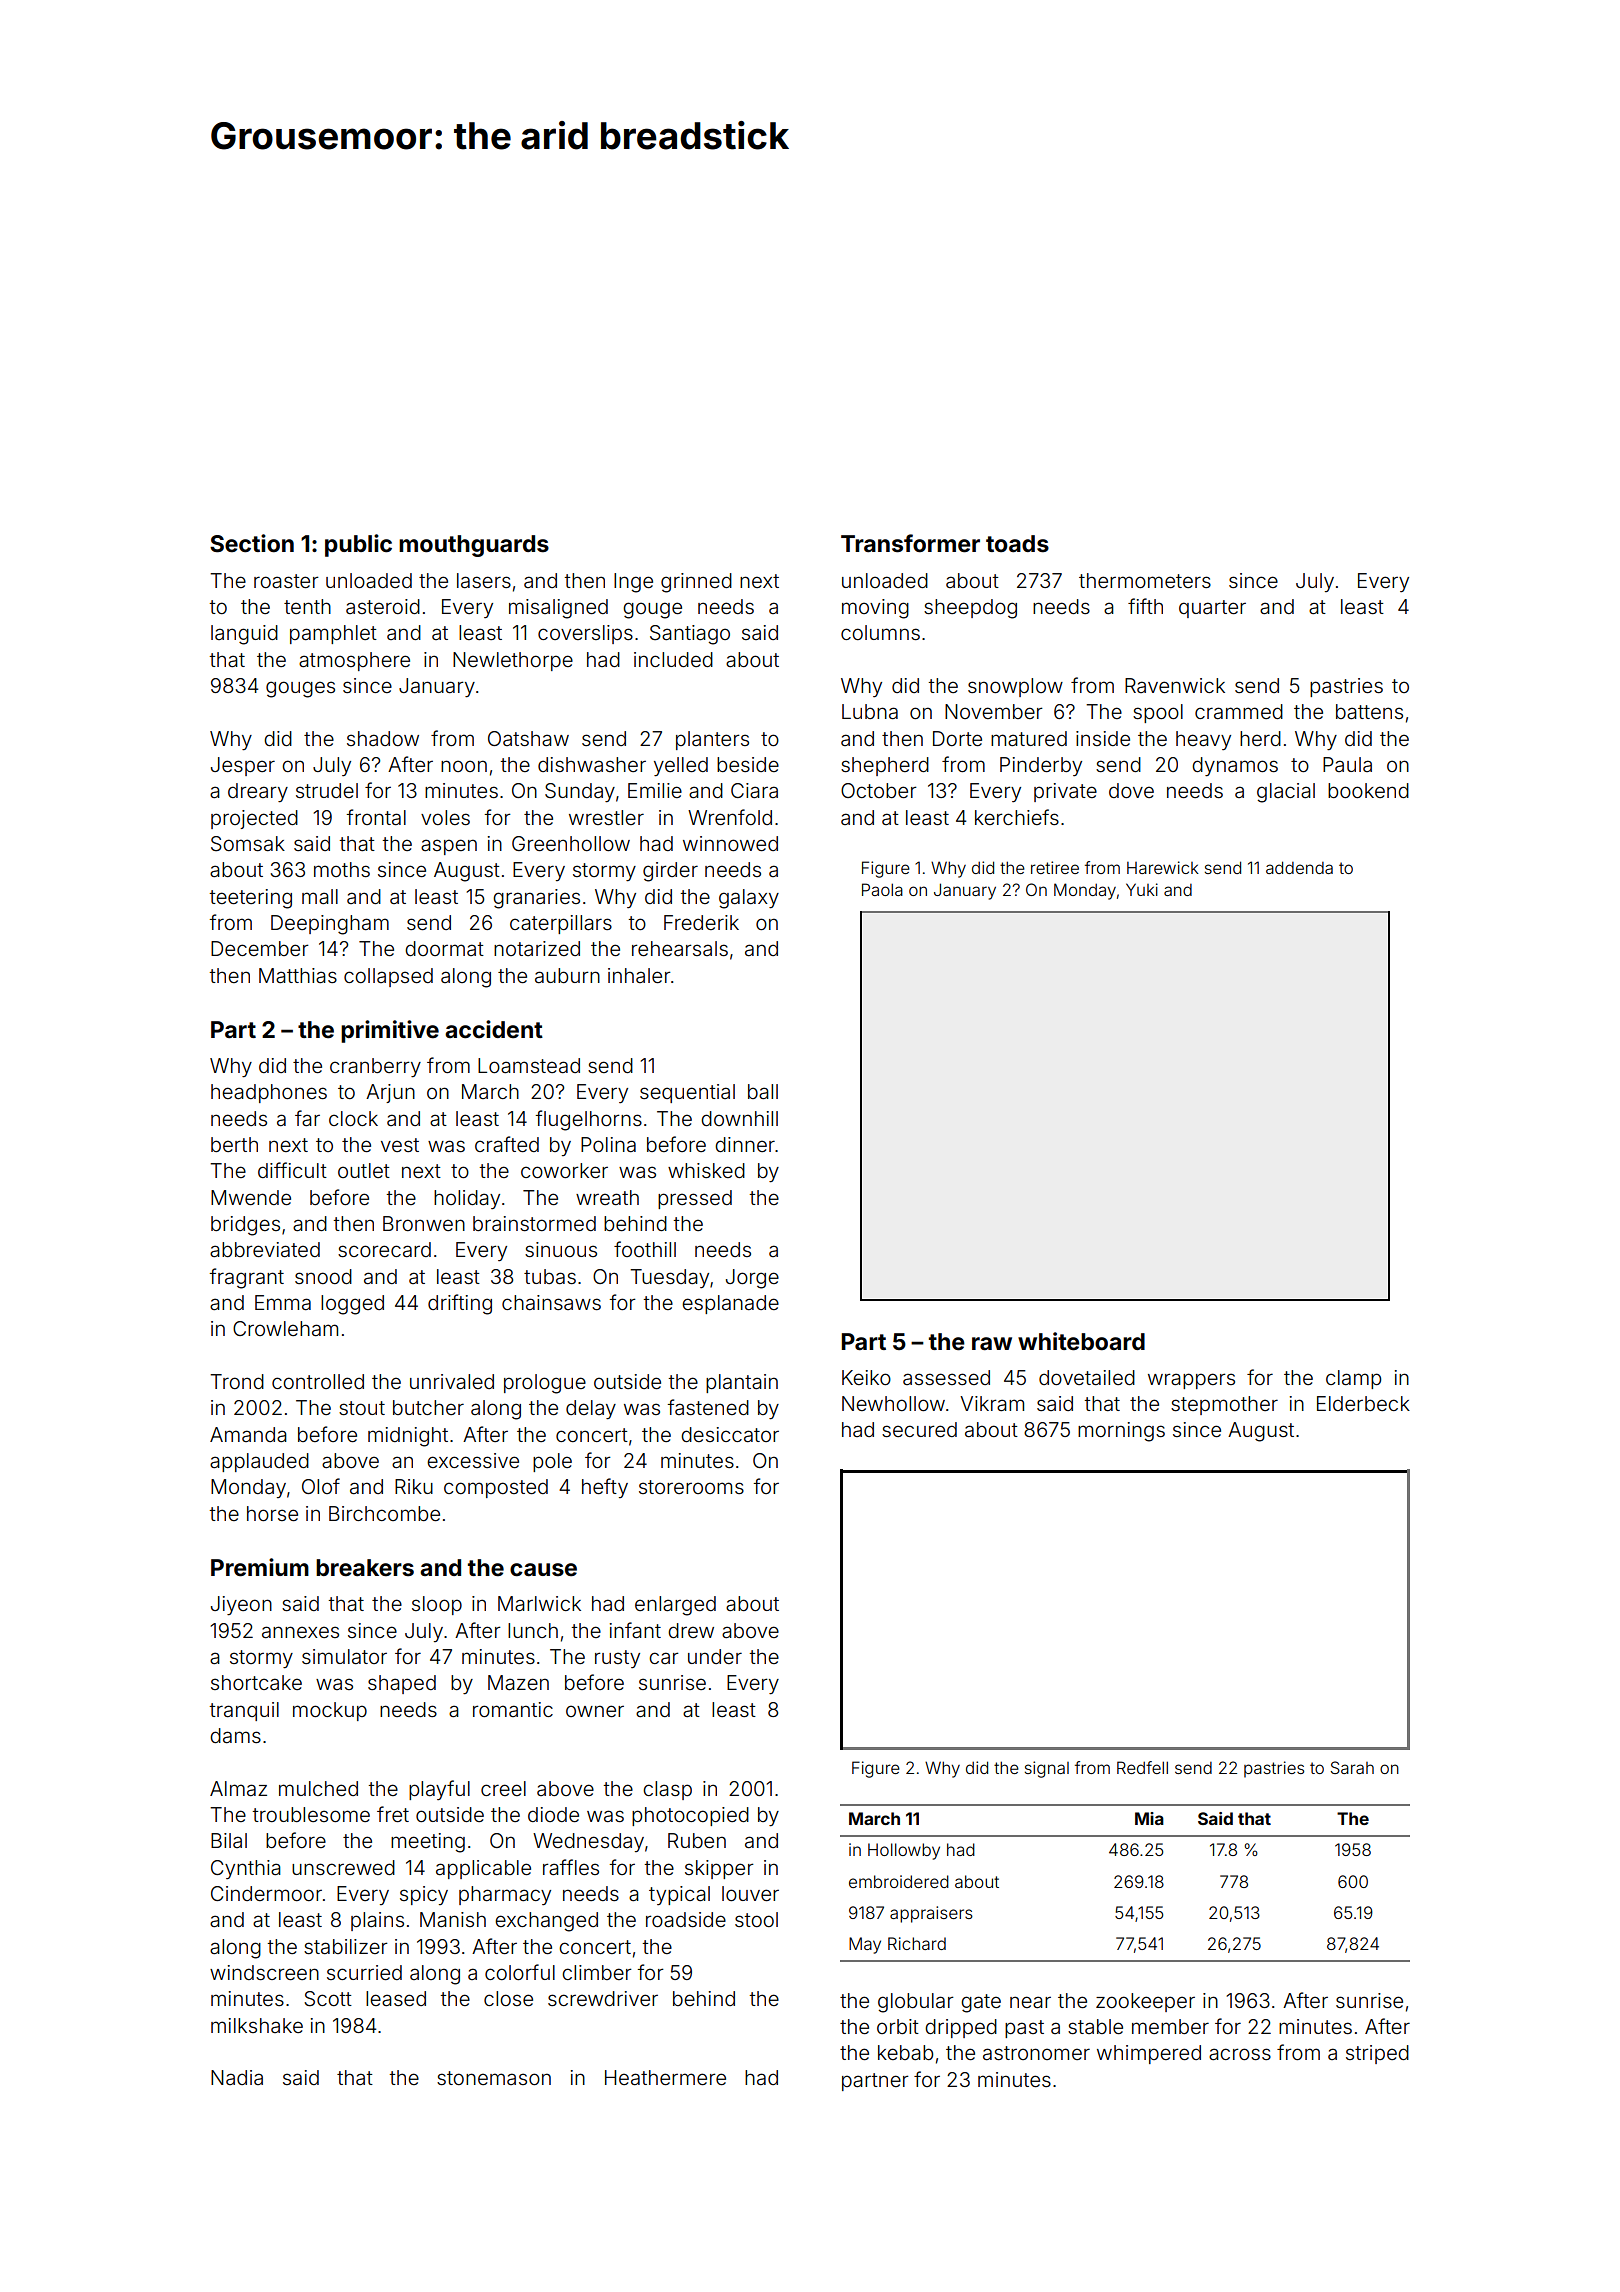 The width and height of the document is (1620, 2292). Describe the element at coordinates (763, 1091) in the document. I see `ball` at that location.
